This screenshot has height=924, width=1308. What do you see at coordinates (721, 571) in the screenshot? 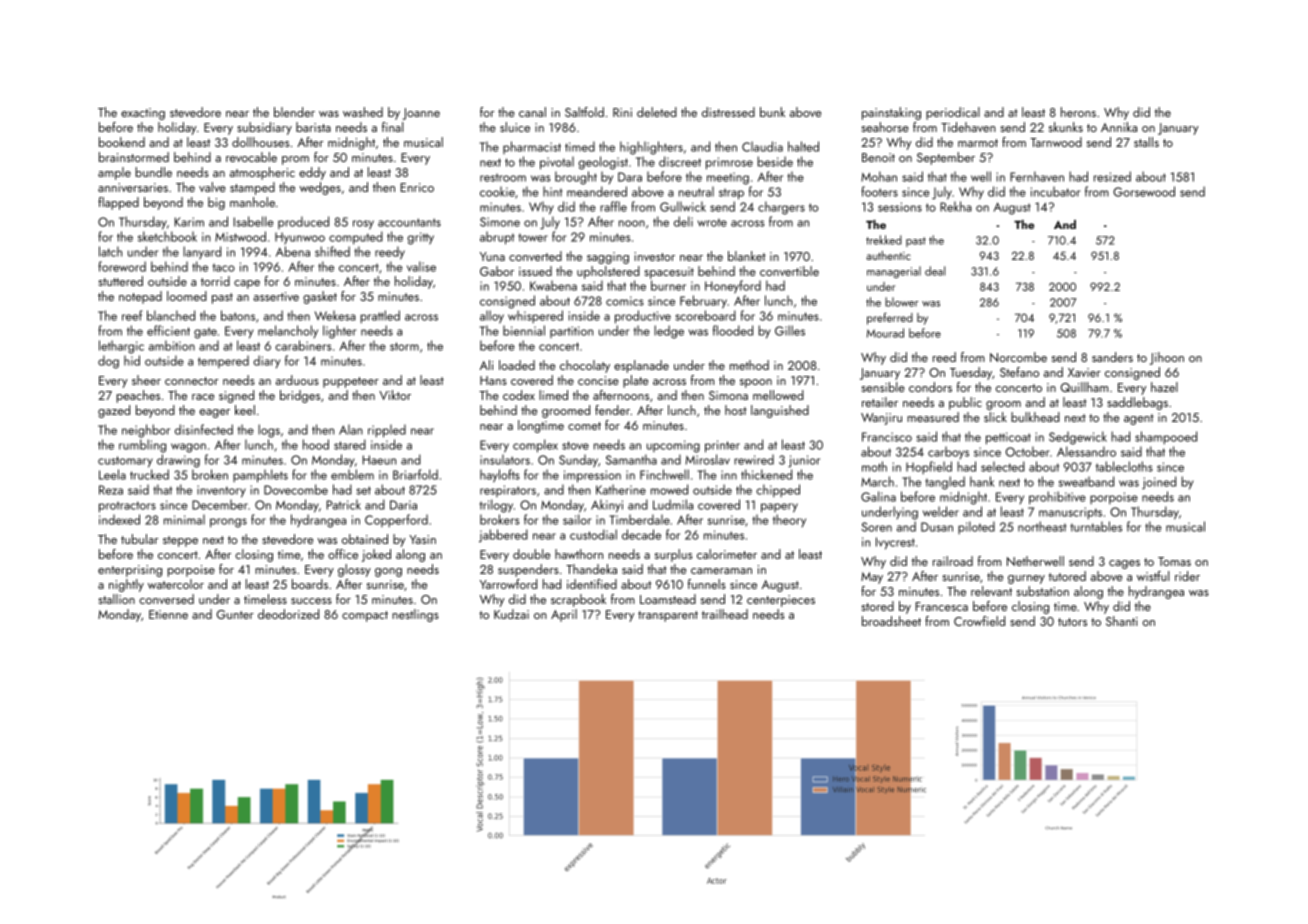
I see `cameraman` at bounding box center [721, 571].
